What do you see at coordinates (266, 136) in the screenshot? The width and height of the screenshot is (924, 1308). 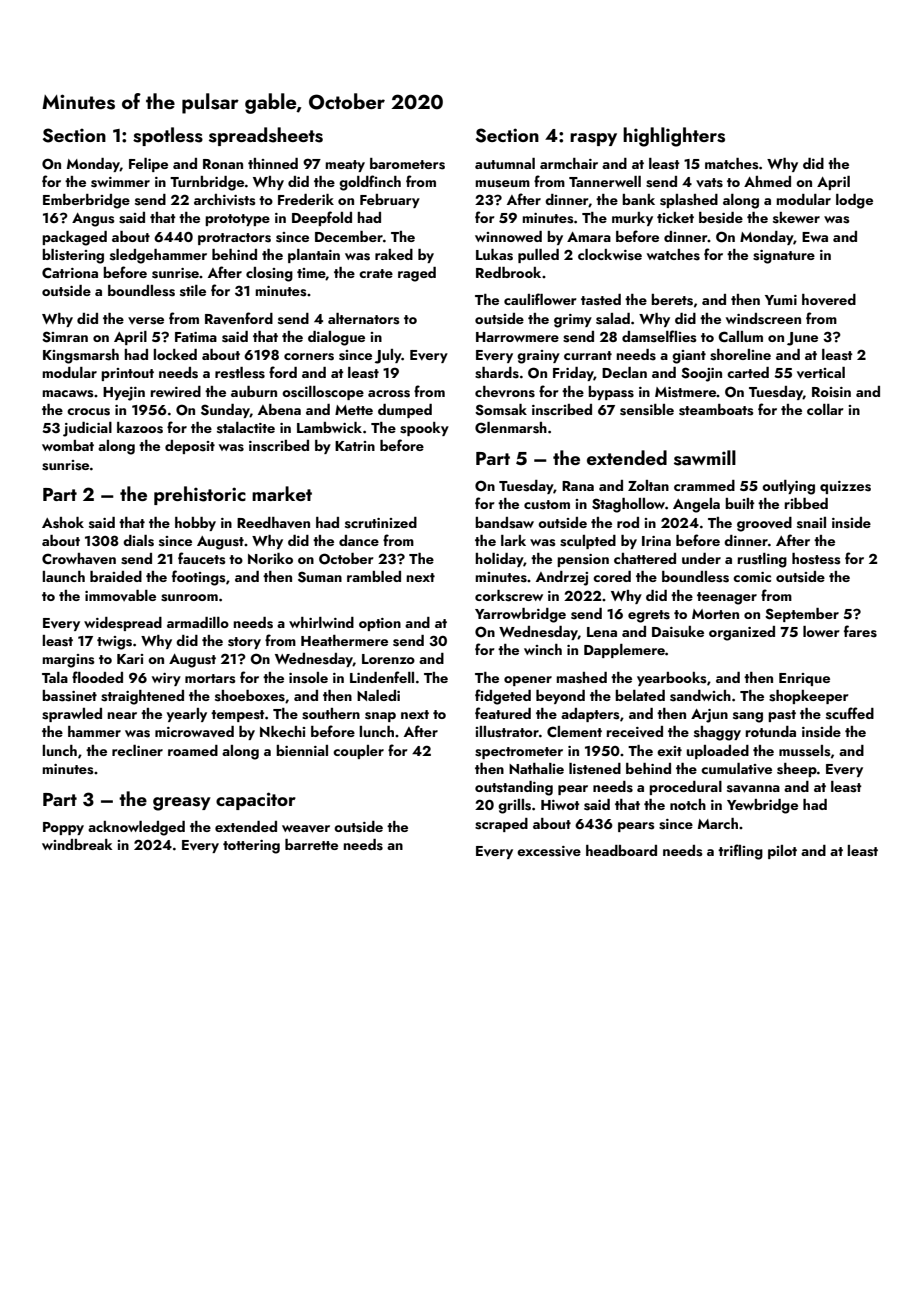 I see `spreadsheets` at bounding box center [266, 136].
